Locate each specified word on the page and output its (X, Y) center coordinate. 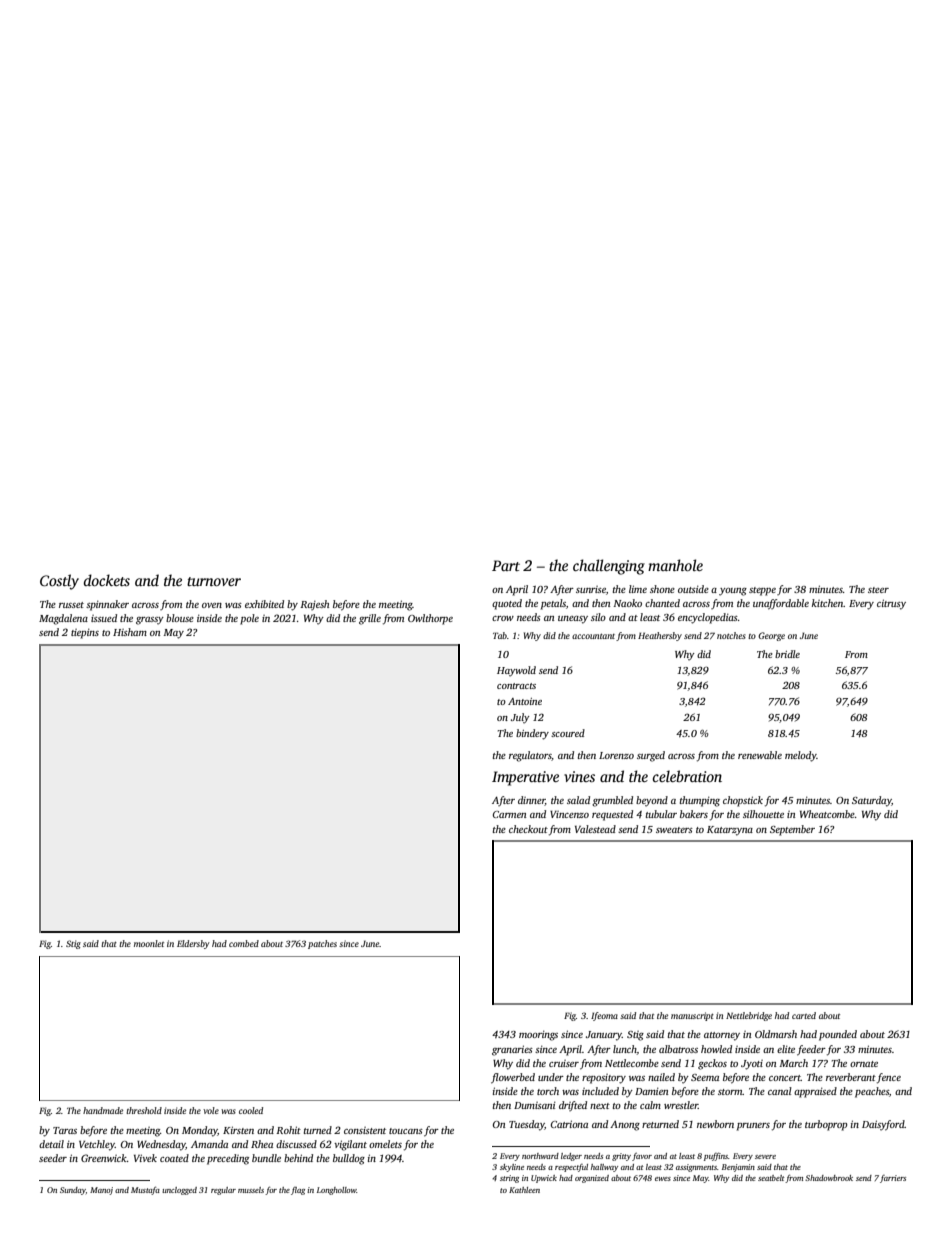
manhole (675, 565)
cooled (251, 1110)
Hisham (130, 632)
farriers (893, 1179)
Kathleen (524, 1190)
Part (506, 565)
